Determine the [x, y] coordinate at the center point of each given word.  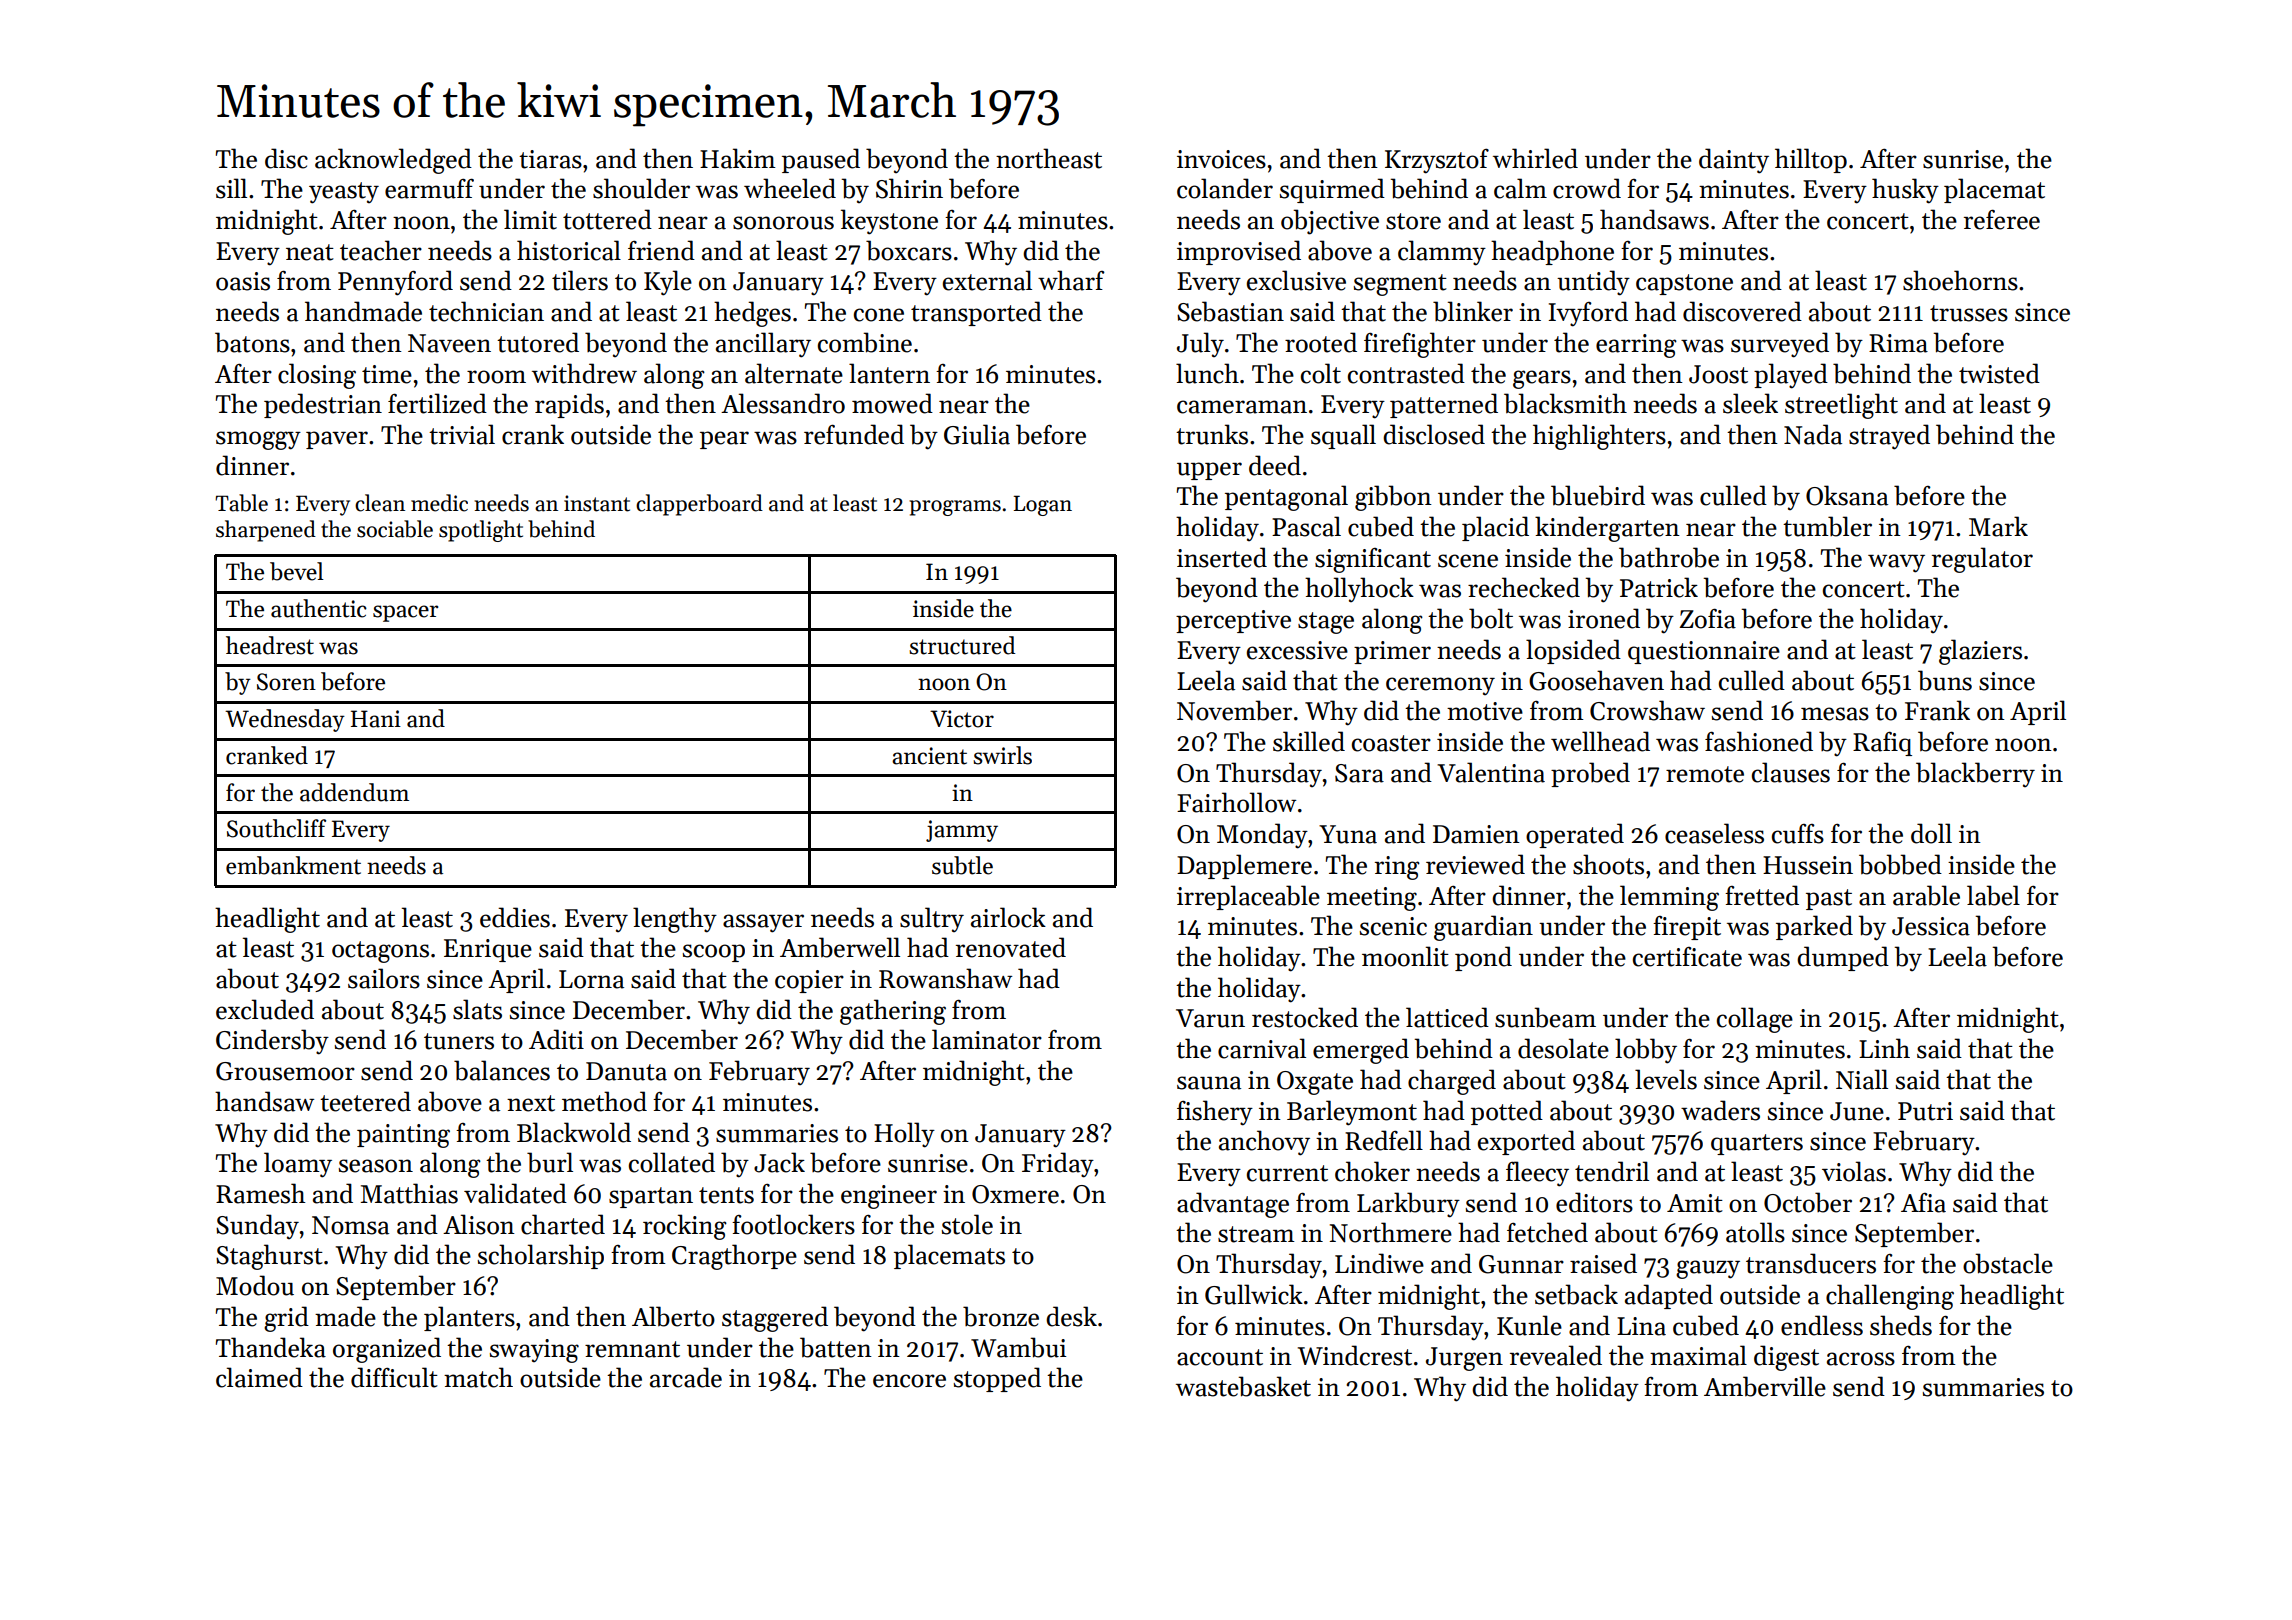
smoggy [258, 440]
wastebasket [1243, 1386]
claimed [259, 1377]
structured [962, 645]
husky [1905, 191]
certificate [1687, 957]
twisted [1999, 373]
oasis [243, 281]
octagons [380, 952]
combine [865, 342]
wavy [1896, 563]
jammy [962, 831]
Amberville [1765, 1386]
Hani [376, 719]
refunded [854, 434]
